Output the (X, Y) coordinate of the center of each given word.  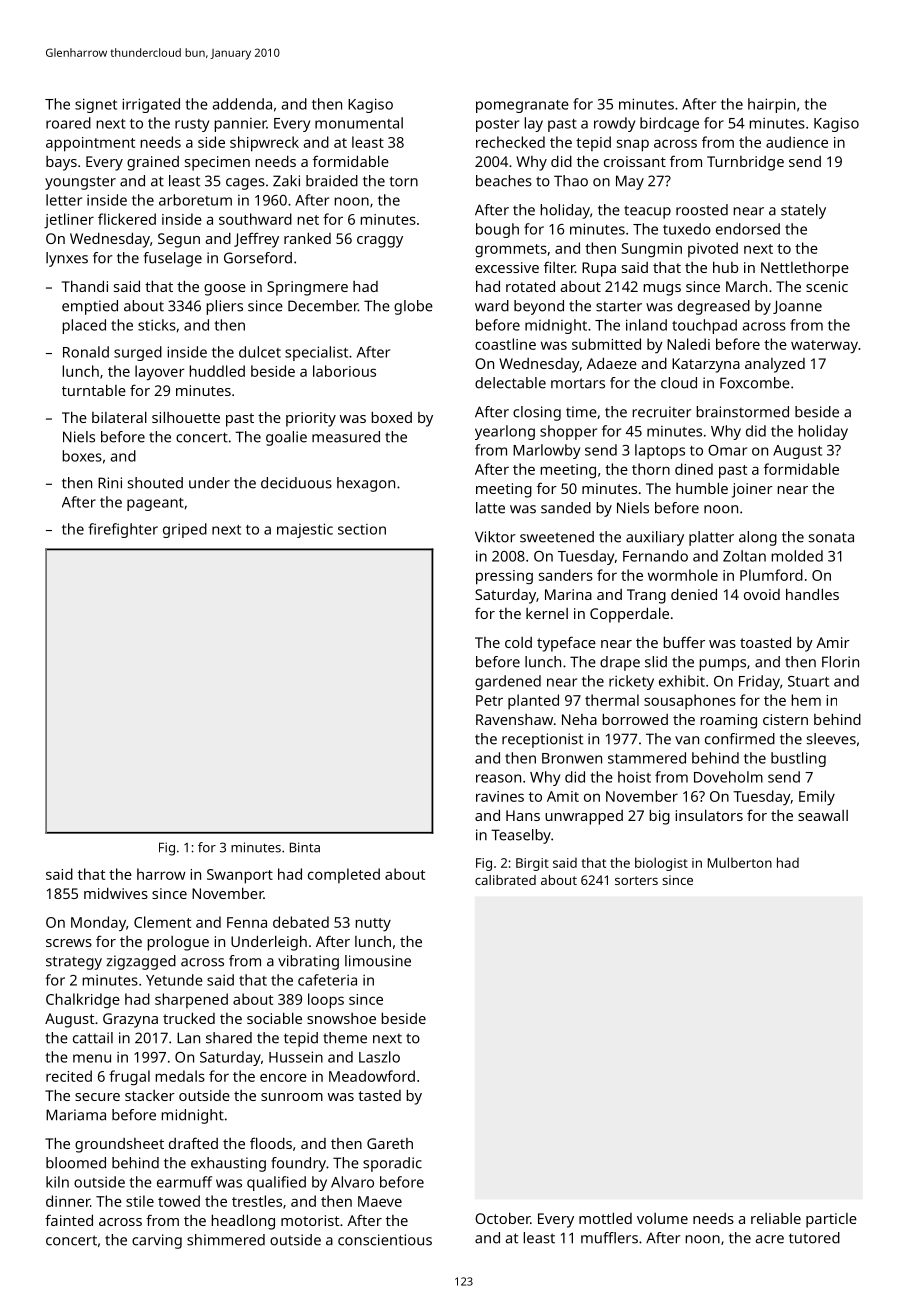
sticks (157, 325)
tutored (814, 1238)
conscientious (385, 1240)
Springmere (307, 288)
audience (797, 142)
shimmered (226, 1240)
